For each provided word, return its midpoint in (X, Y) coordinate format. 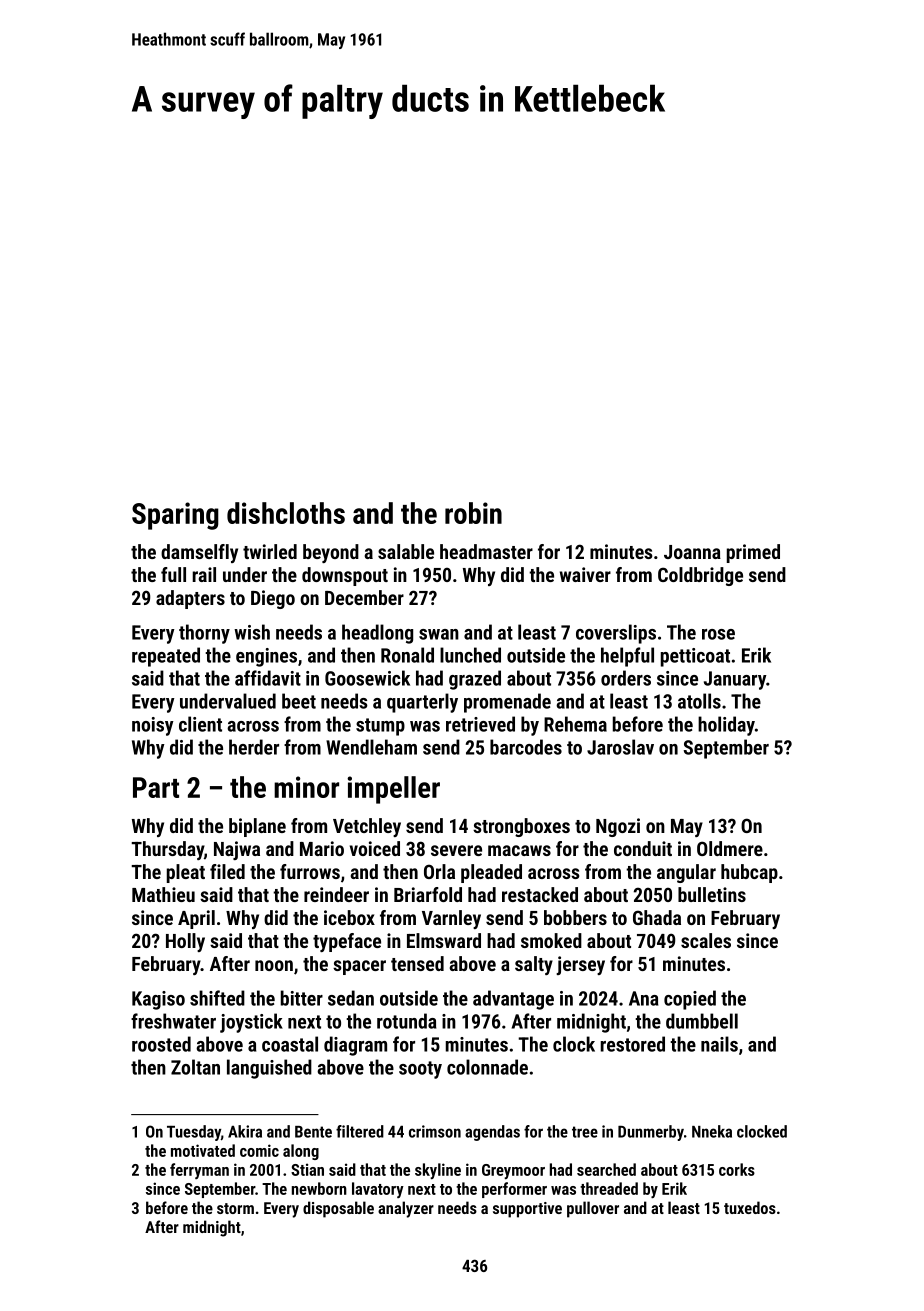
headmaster (486, 551)
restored (632, 1044)
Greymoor (513, 1171)
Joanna (692, 552)
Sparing (175, 516)
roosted (161, 1044)
